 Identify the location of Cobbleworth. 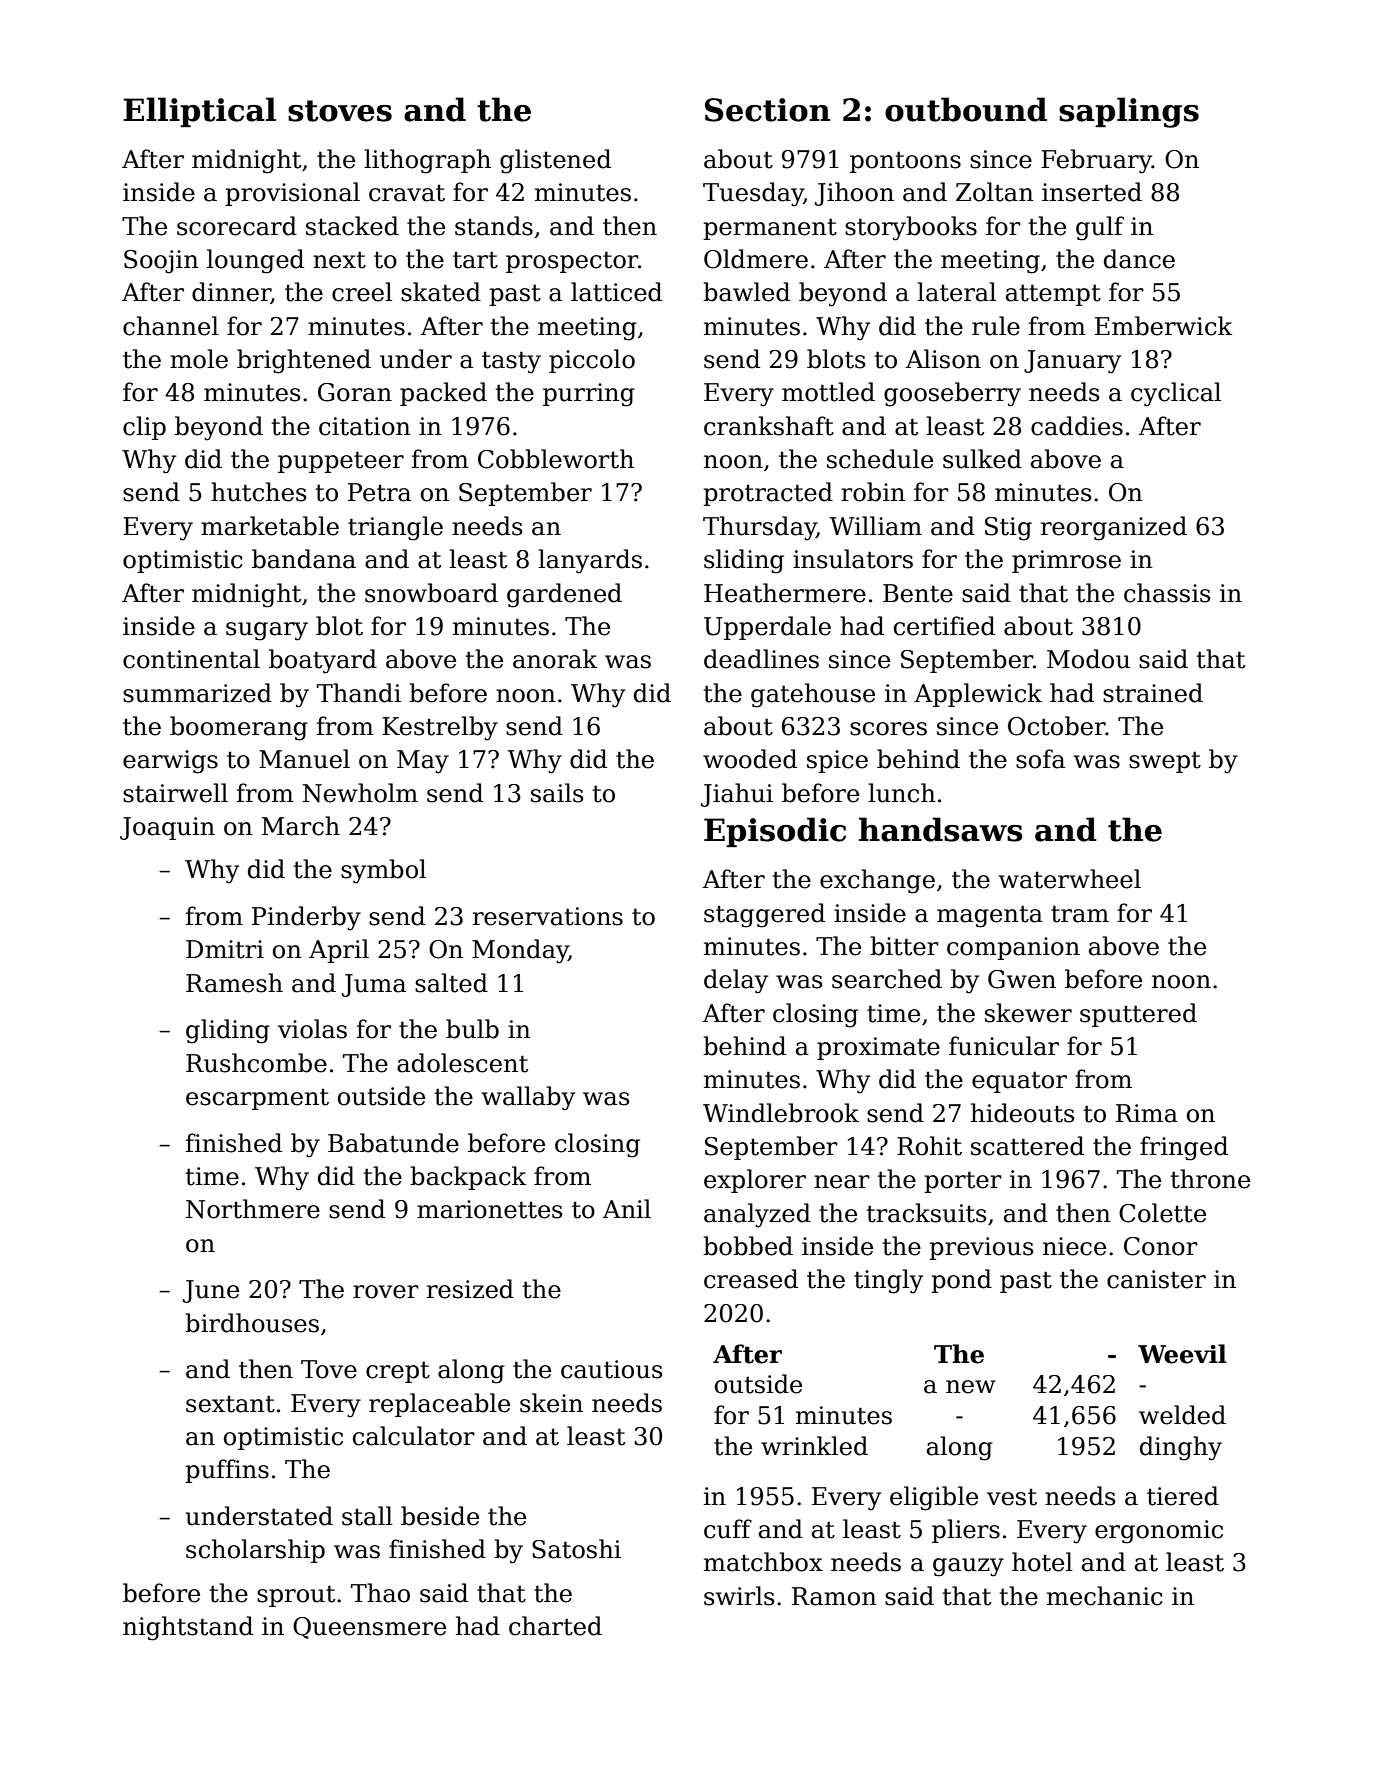
(556, 459).
